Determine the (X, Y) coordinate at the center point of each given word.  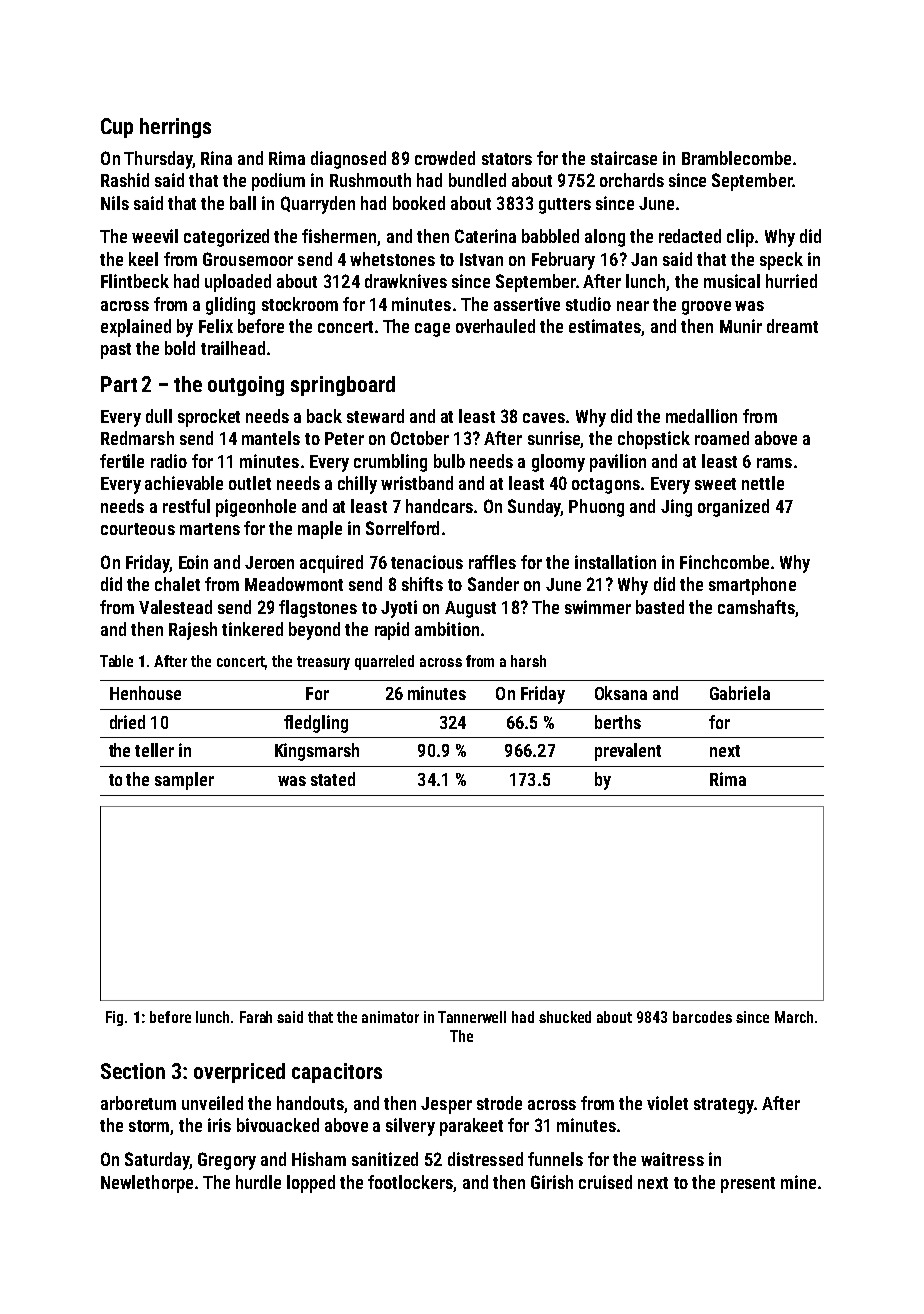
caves (544, 418)
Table (116, 661)
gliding (230, 306)
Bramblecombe (736, 158)
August (470, 609)
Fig (114, 1018)
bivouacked (278, 1125)
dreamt (792, 326)
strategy (724, 1106)
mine (798, 1182)
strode (499, 1103)
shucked (565, 1017)
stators (507, 159)
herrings (175, 128)
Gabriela (740, 693)
